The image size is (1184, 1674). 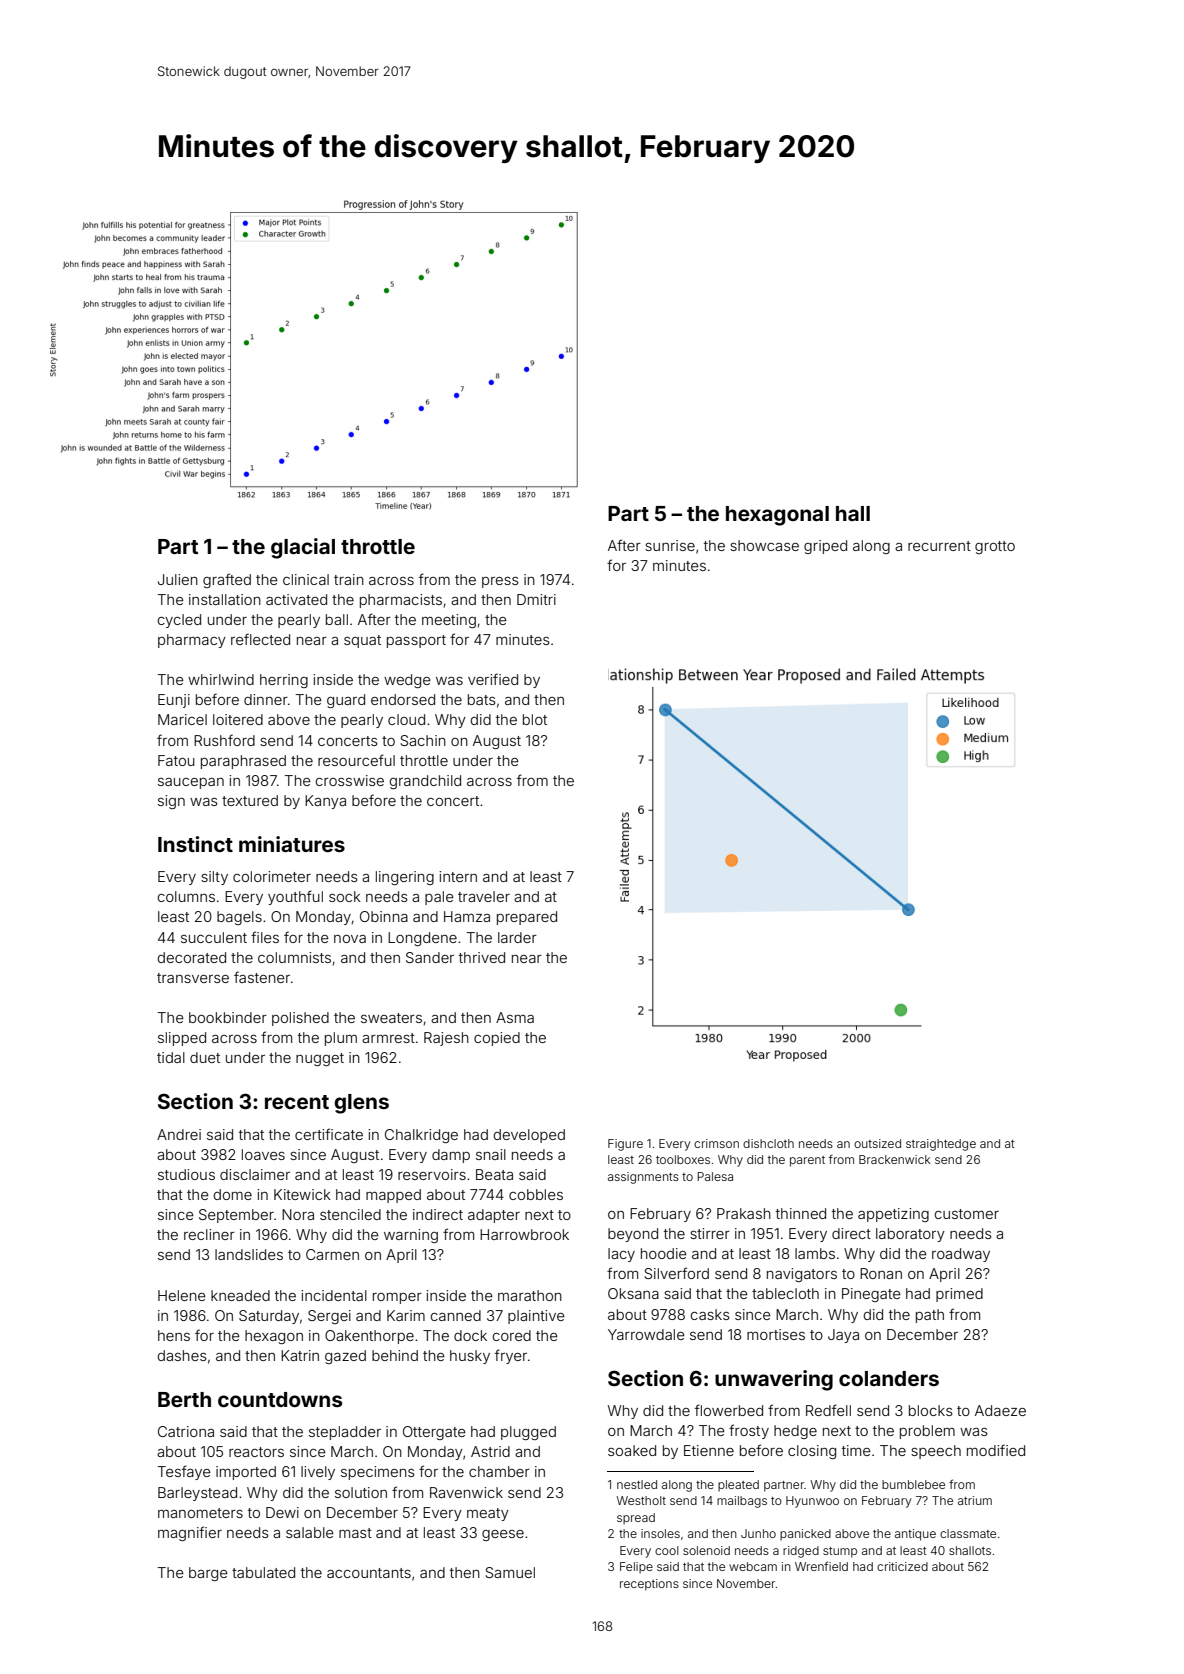 What do you see at coordinates (535, 719) in the screenshot?
I see `blot` at bounding box center [535, 719].
